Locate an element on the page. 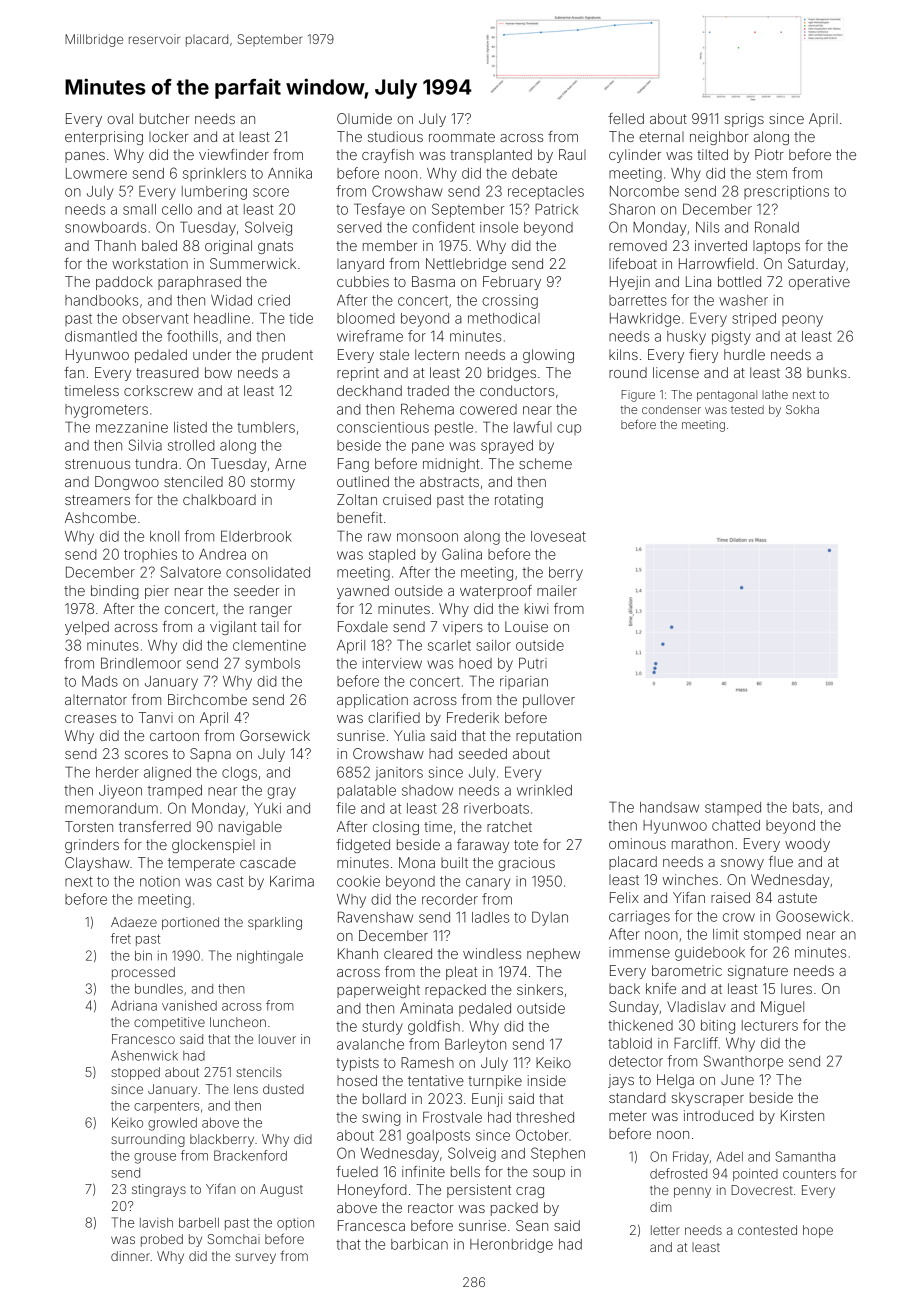 This document has height=1308, width=924. dismantled is located at coordinates (101, 336).
